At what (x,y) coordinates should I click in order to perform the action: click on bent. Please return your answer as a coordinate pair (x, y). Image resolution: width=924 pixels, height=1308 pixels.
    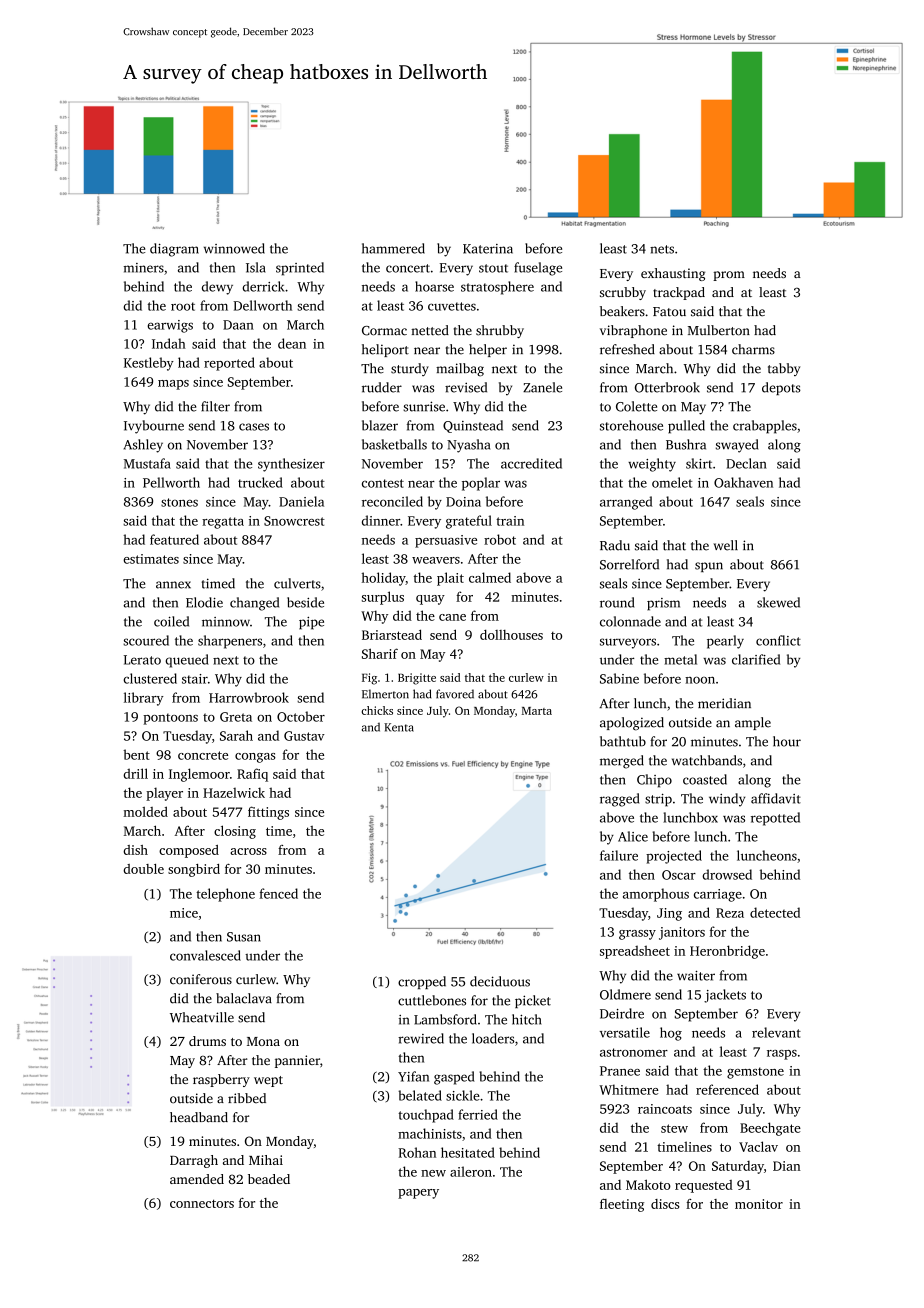
    Looking at the image, I should click on (136, 754).
